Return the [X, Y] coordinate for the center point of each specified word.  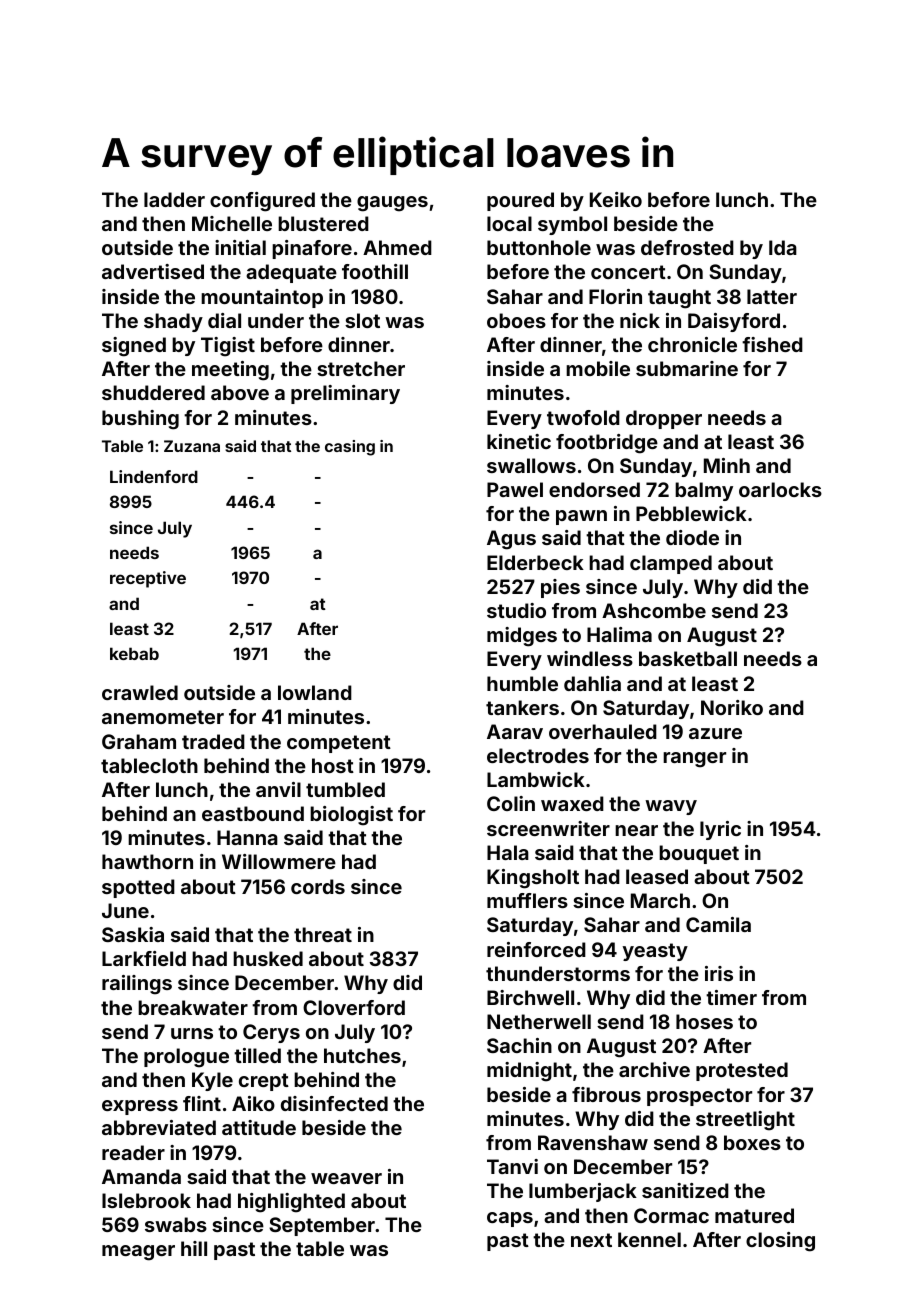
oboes [516, 320]
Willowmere [279, 861]
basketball [688, 658]
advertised [153, 271]
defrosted [687, 247]
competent [339, 744]
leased [657, 876]
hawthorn [147, 861]
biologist [351, 816]
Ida [783, 247]
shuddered [153, 392]
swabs [176, 1224]
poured [520, 201]
